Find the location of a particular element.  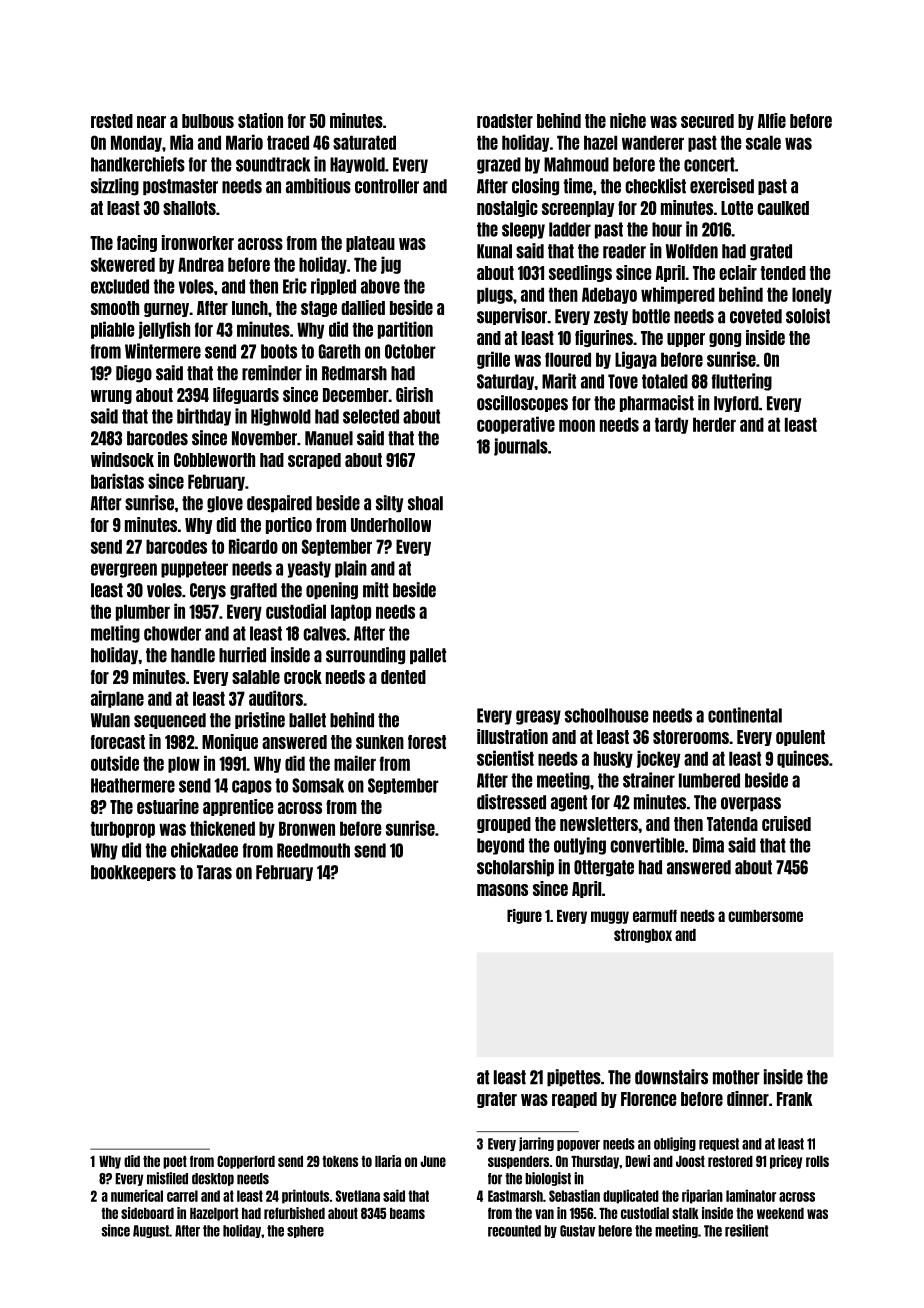

scientist is located at coordinates (505, 758).
